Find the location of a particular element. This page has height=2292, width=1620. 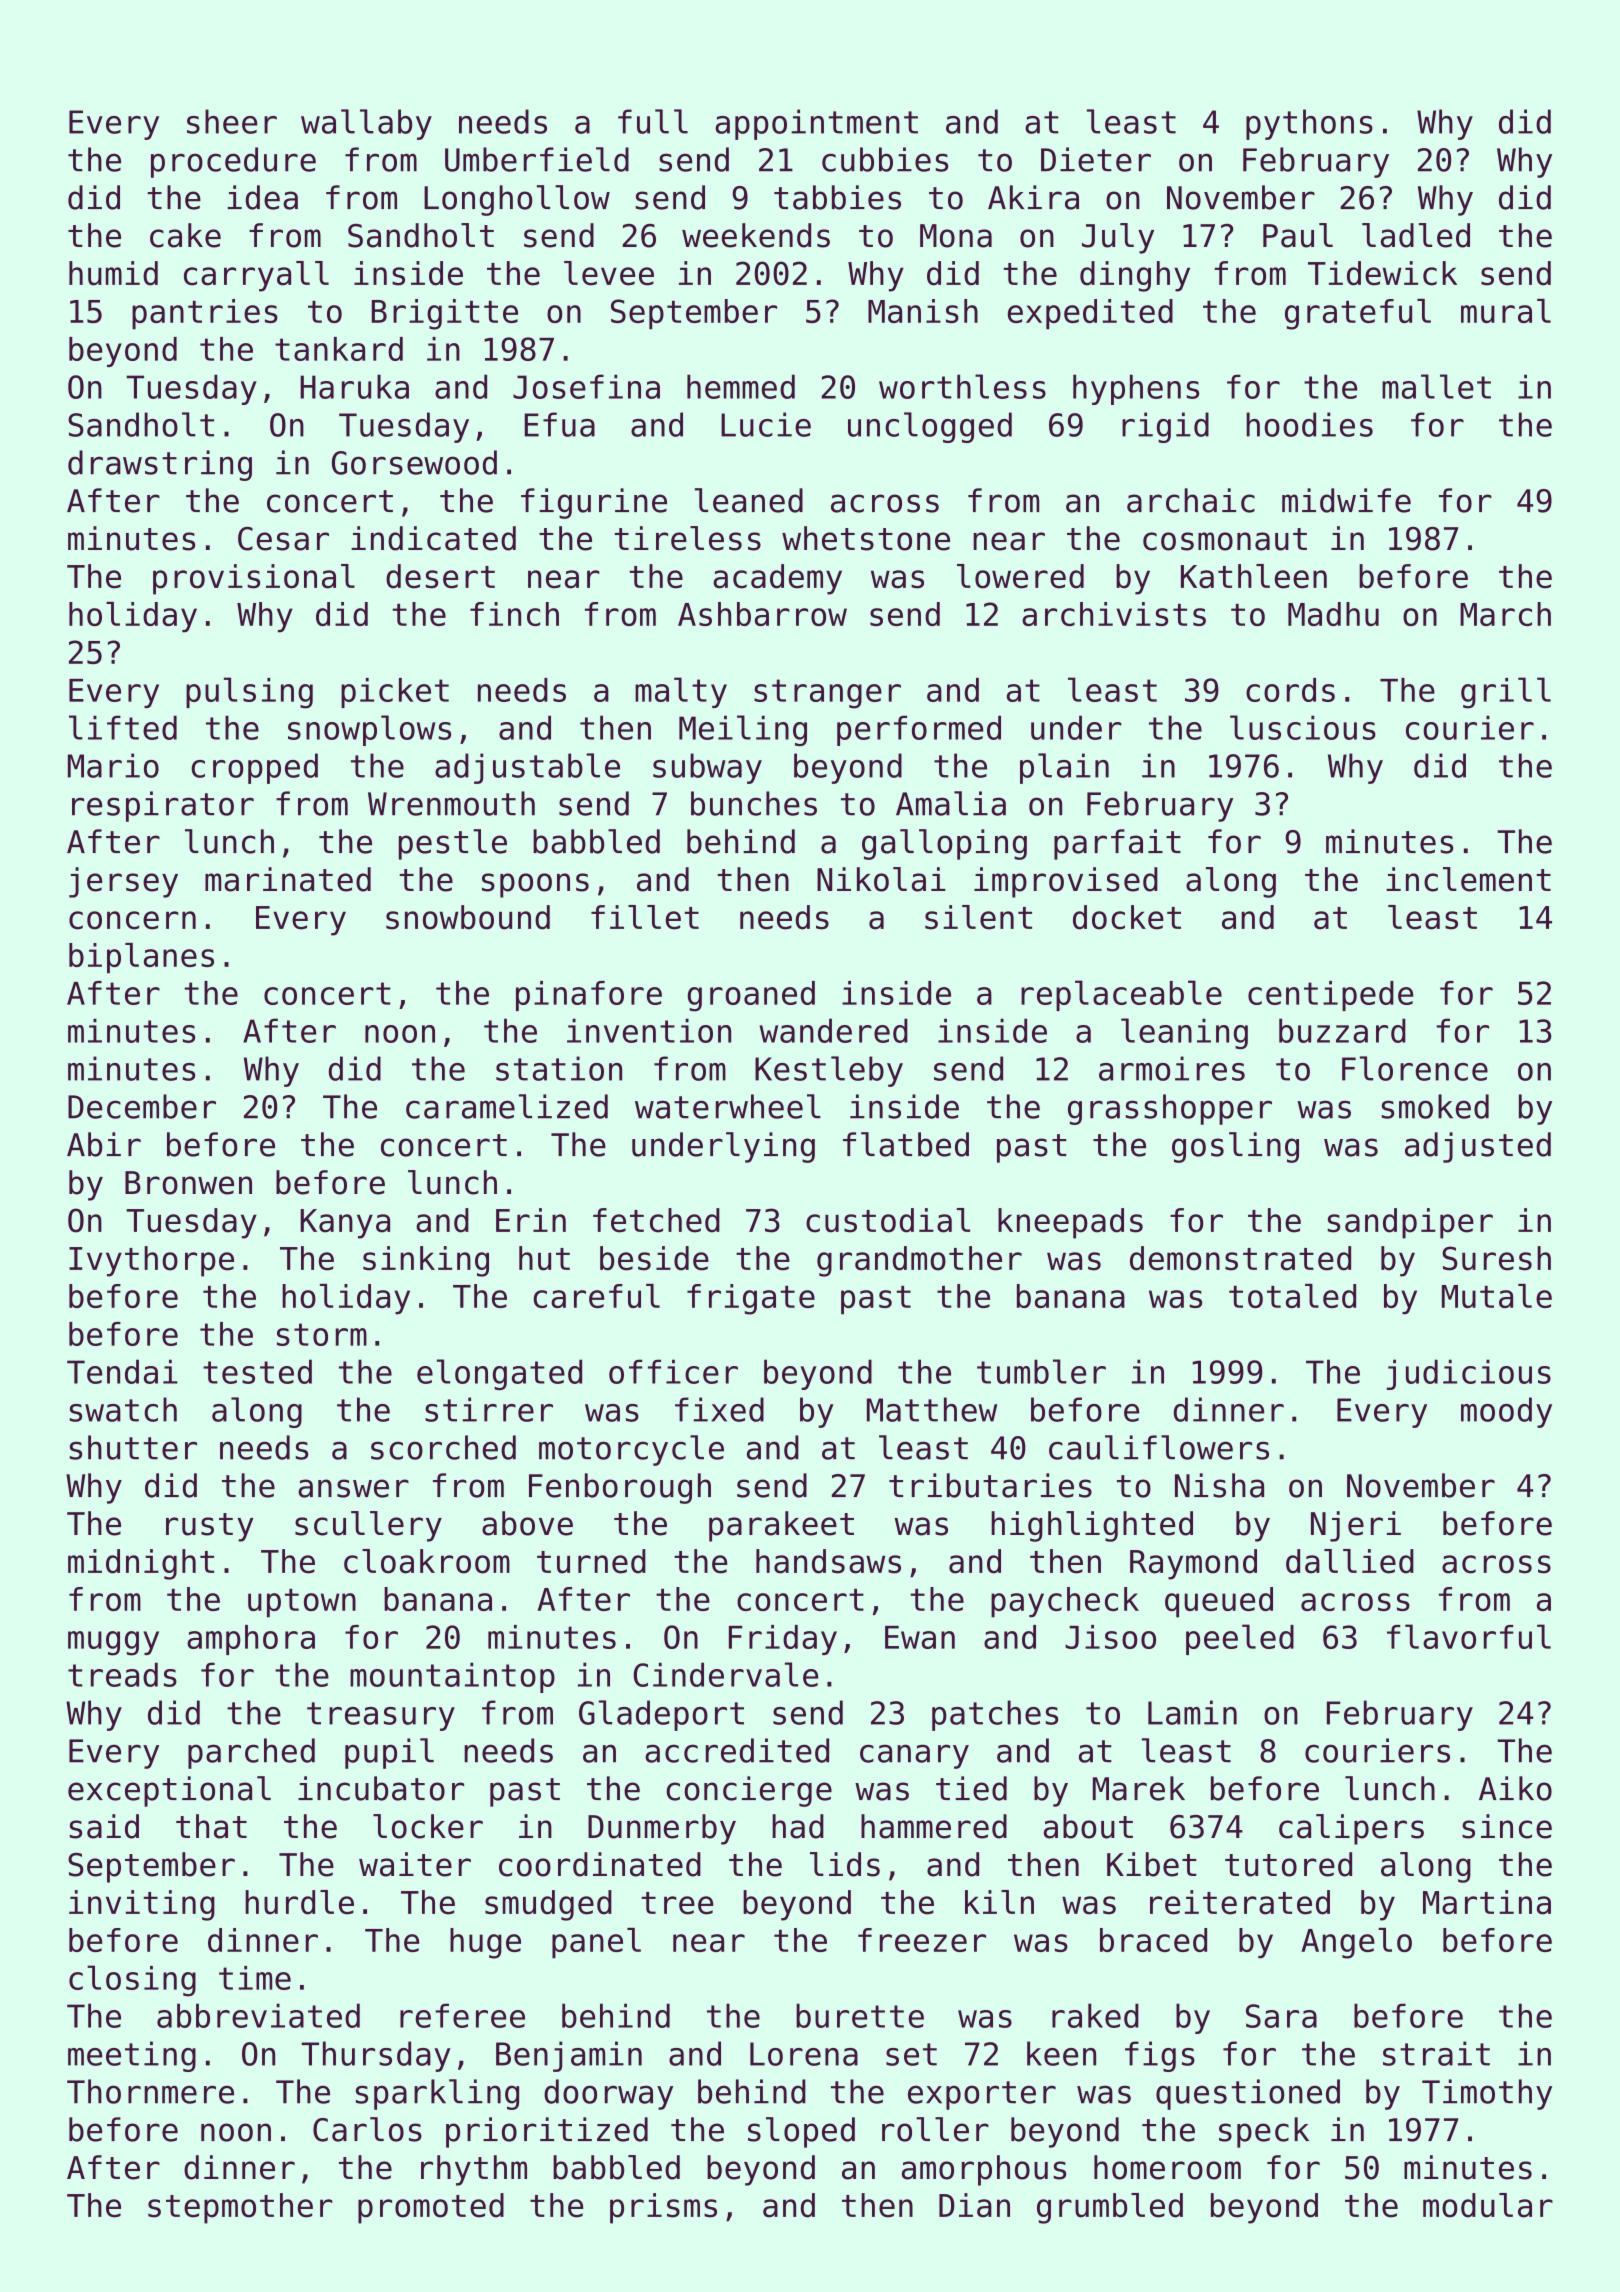

Tendai is located at coordinates (122, 1371).
